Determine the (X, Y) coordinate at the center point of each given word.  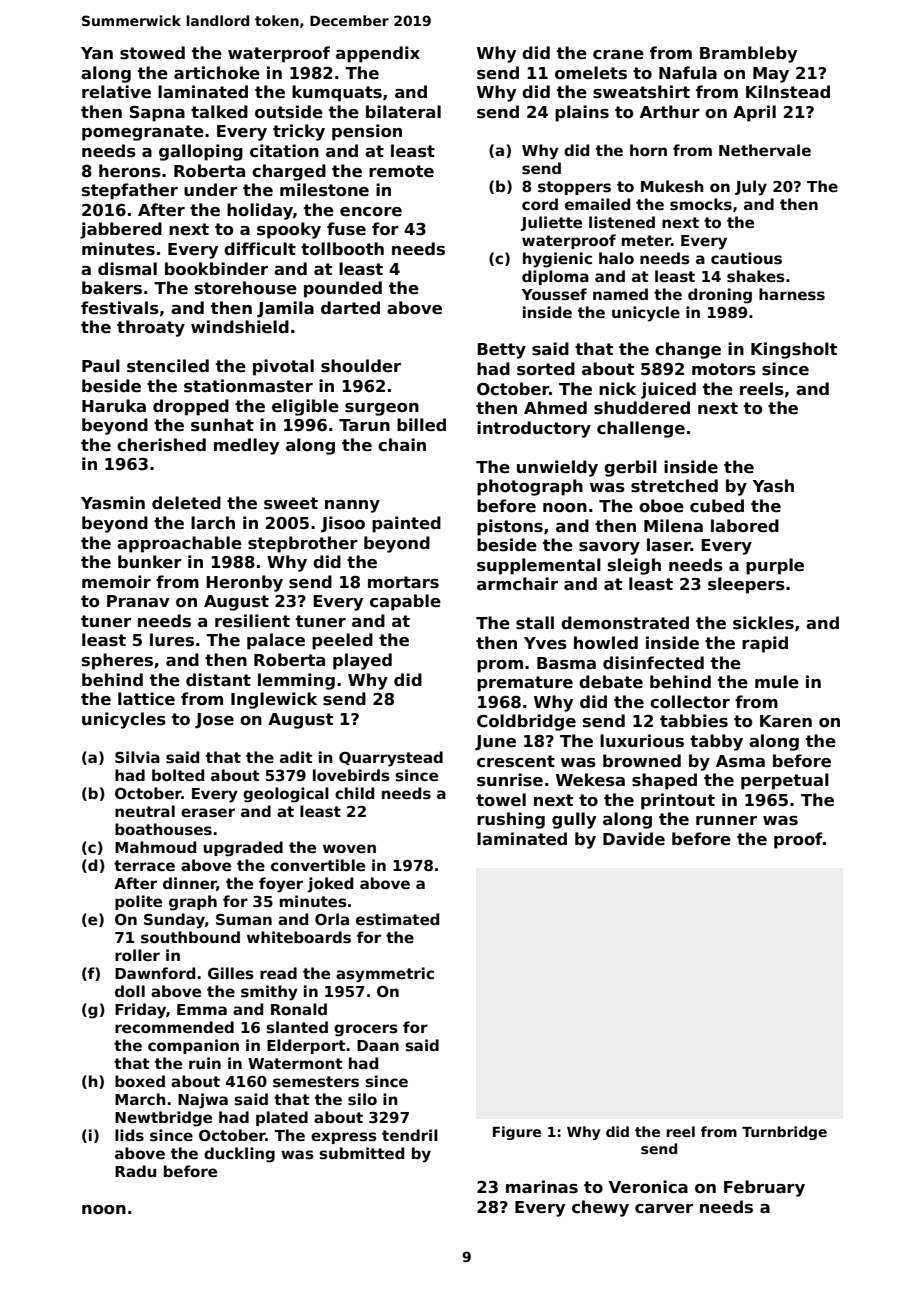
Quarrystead (391, 759)
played (362, 661)
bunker (150, 562)
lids (129, 1135)
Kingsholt (794, 350)
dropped (191, 407)
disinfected (653, 663)
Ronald (299, 1009)
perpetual (785, 781)
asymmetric (385, 975)
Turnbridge (784, 1133)
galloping (201, 152)
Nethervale (765, 150)
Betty (501, 351)
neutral (145, 811)
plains (582, 113)
